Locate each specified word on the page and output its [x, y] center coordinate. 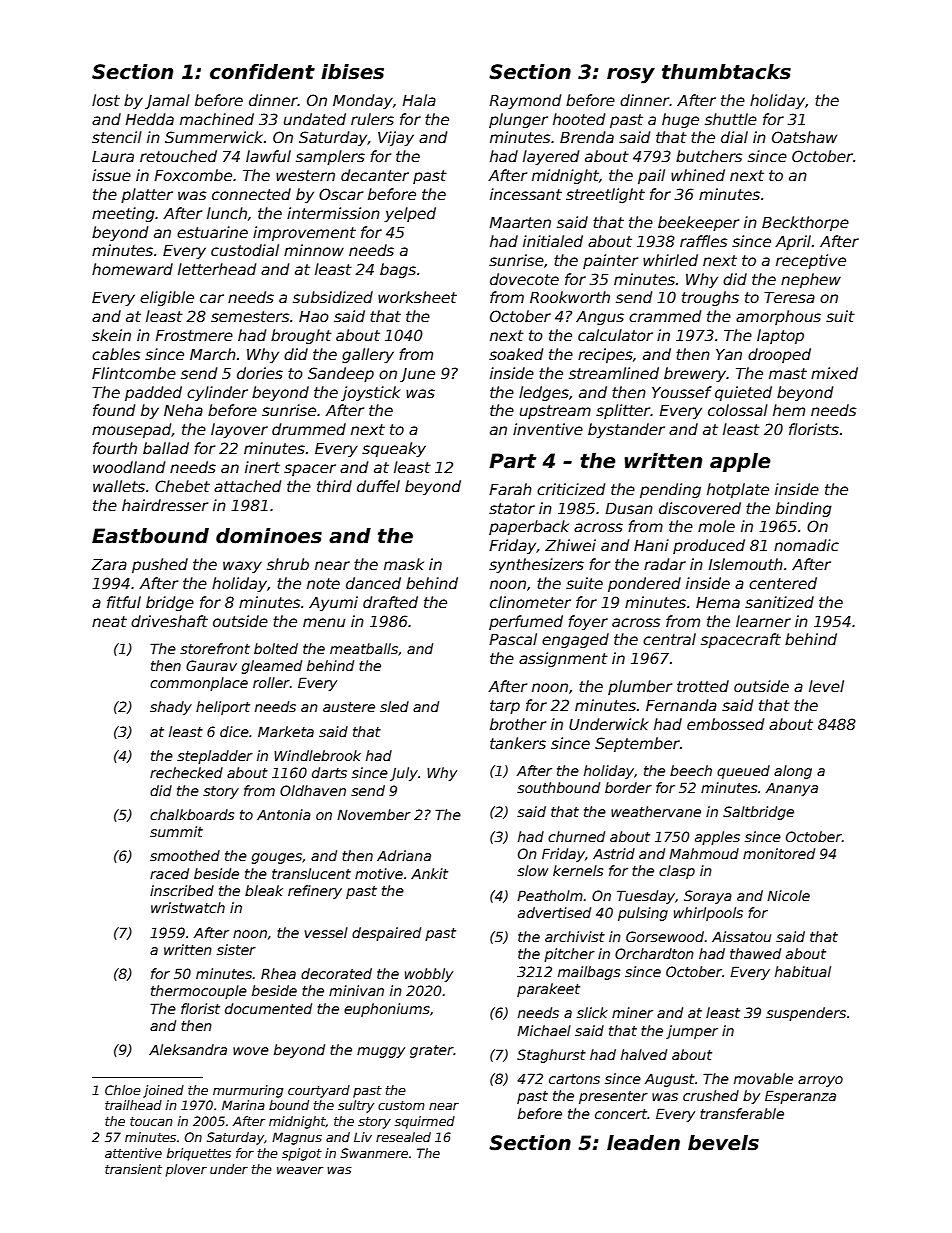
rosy [631, 76]
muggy [381, 1052]
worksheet [417, 297]
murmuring [248, 1091]
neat [109, 621]
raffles [703, 241]
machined [217, 119]
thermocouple [199, 992]
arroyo [820, 1081]
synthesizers [536, 565]
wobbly [429, 975]
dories [260, 373]
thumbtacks [726, 72]
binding [804, 509]
